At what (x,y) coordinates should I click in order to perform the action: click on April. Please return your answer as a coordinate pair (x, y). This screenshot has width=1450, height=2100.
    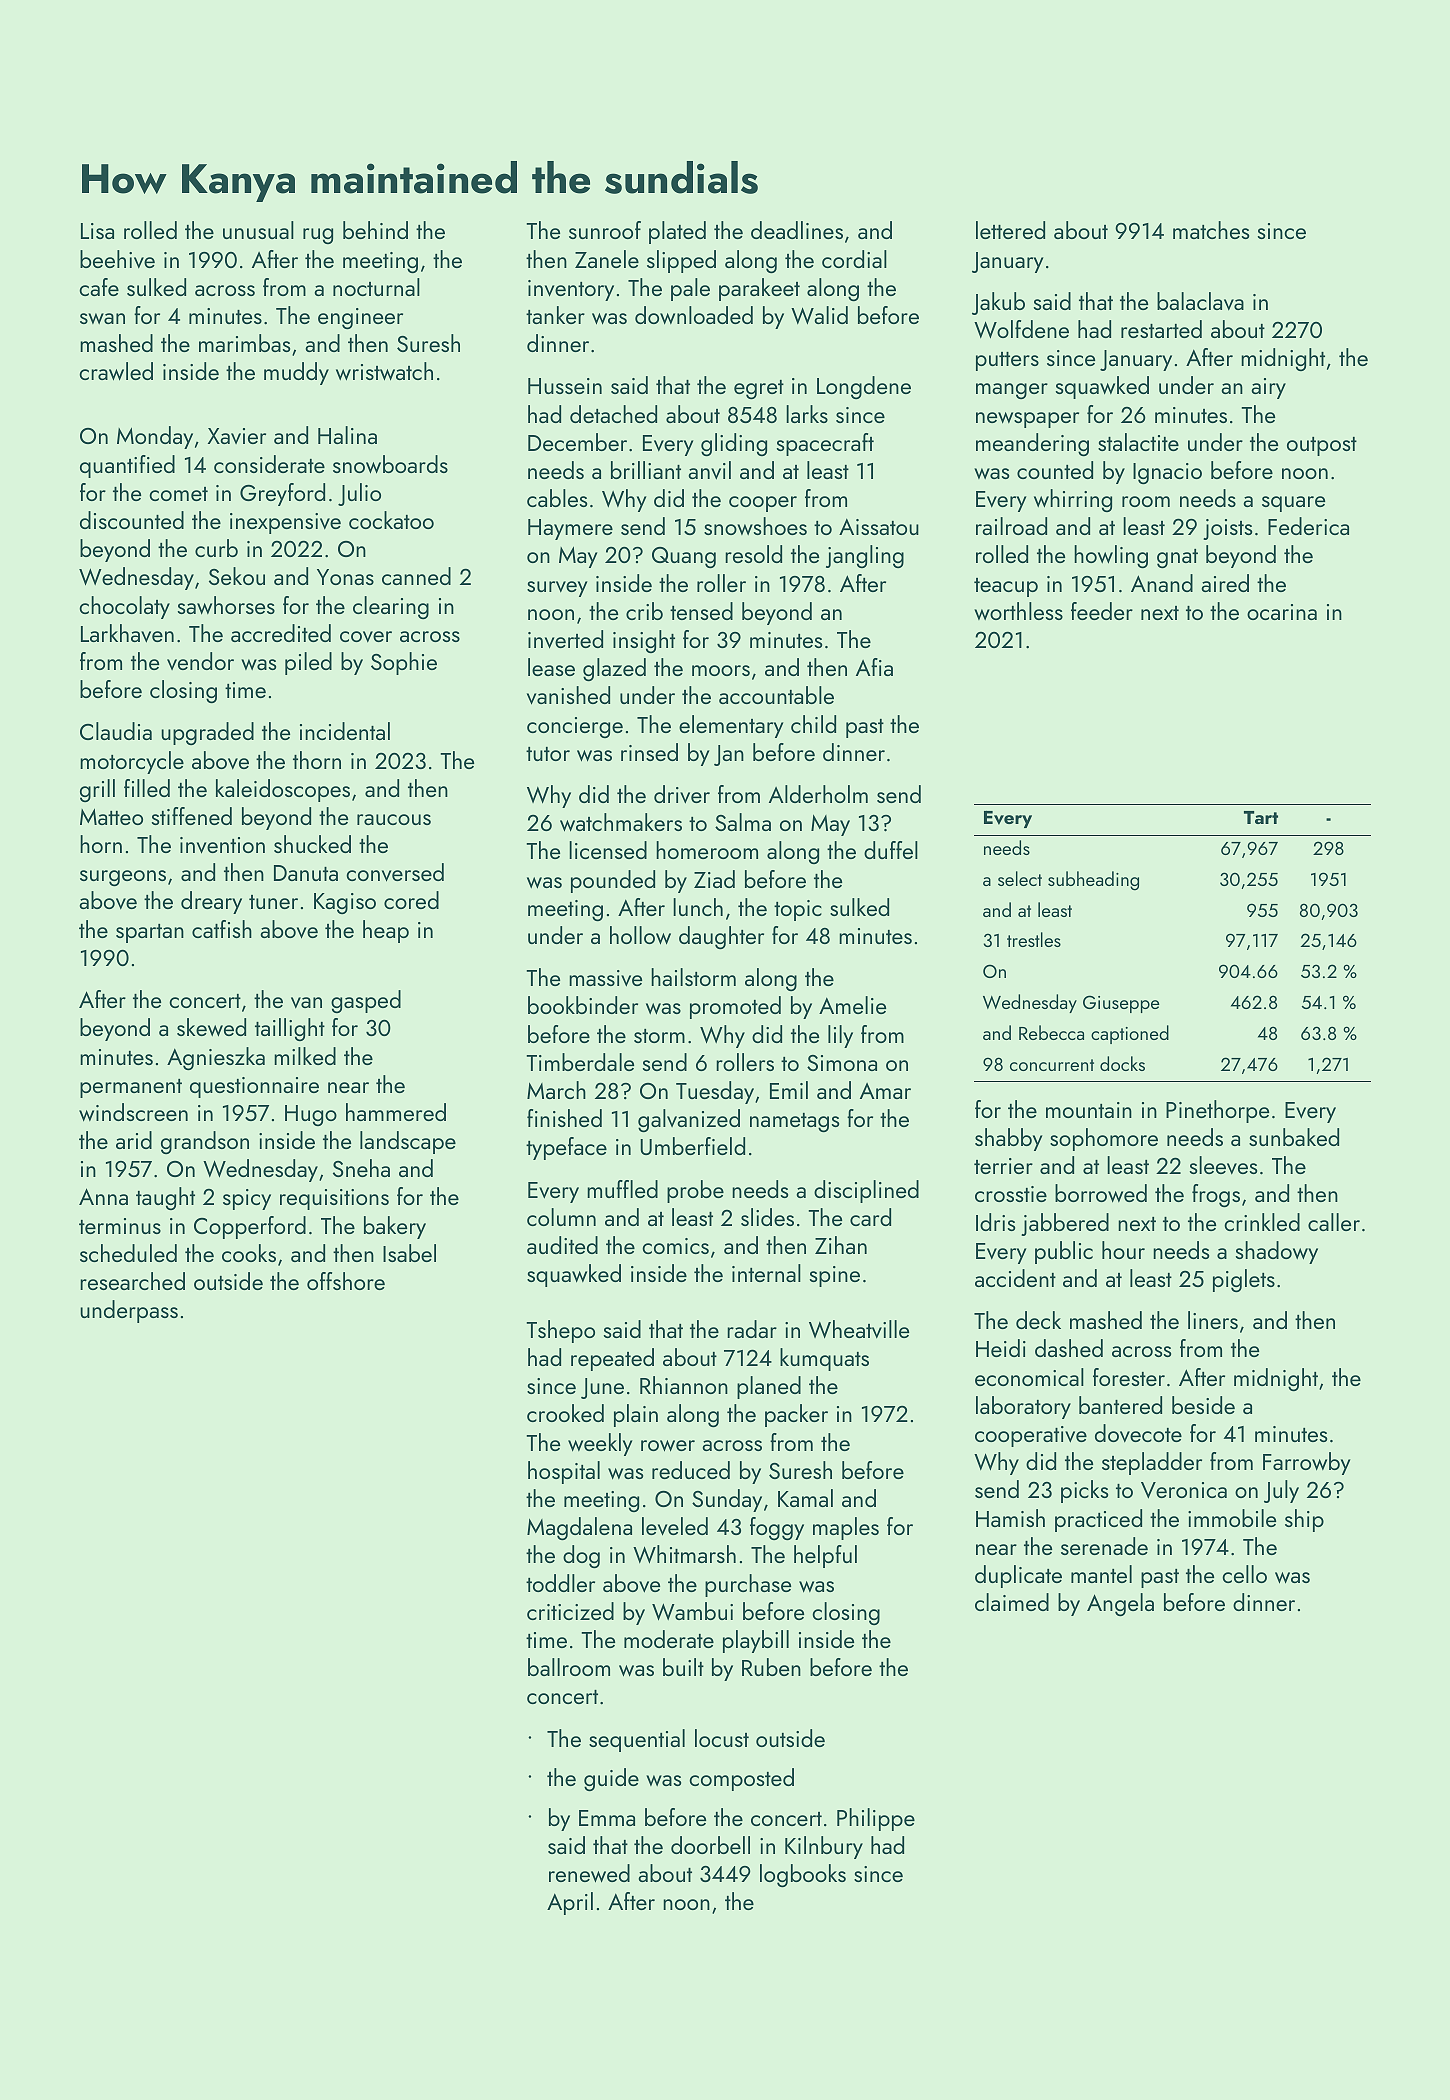
    Looking at the image, I should click on (570, 1903).
